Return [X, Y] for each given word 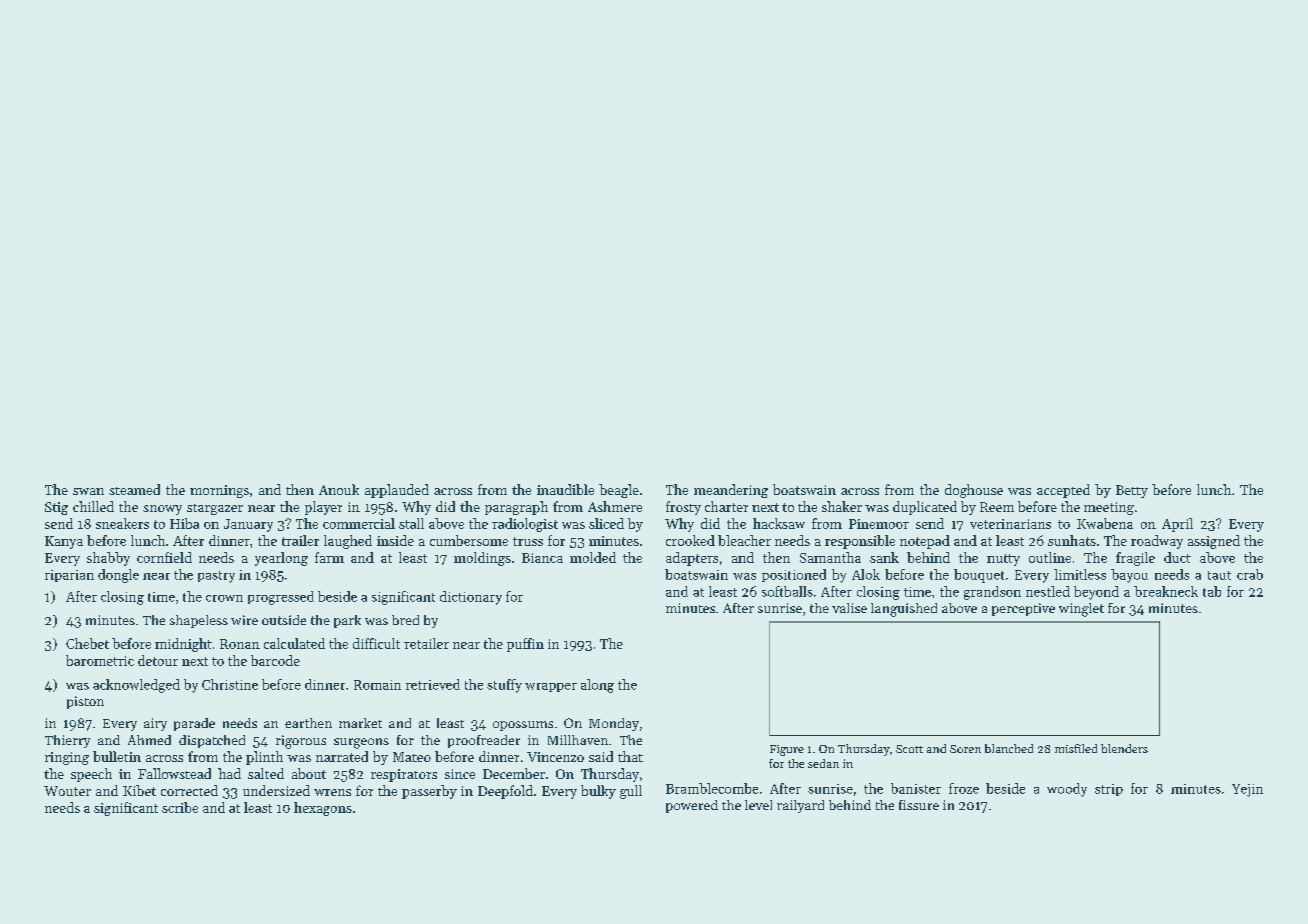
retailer [426, 643]
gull [631, 792]
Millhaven [578, 740]
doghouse [974, 491]
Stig [56, 508]
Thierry [67, 741]
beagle [619, 491]
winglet [1081, 610]
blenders [1124, 748]
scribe [180, 807]
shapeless [199, 621]
